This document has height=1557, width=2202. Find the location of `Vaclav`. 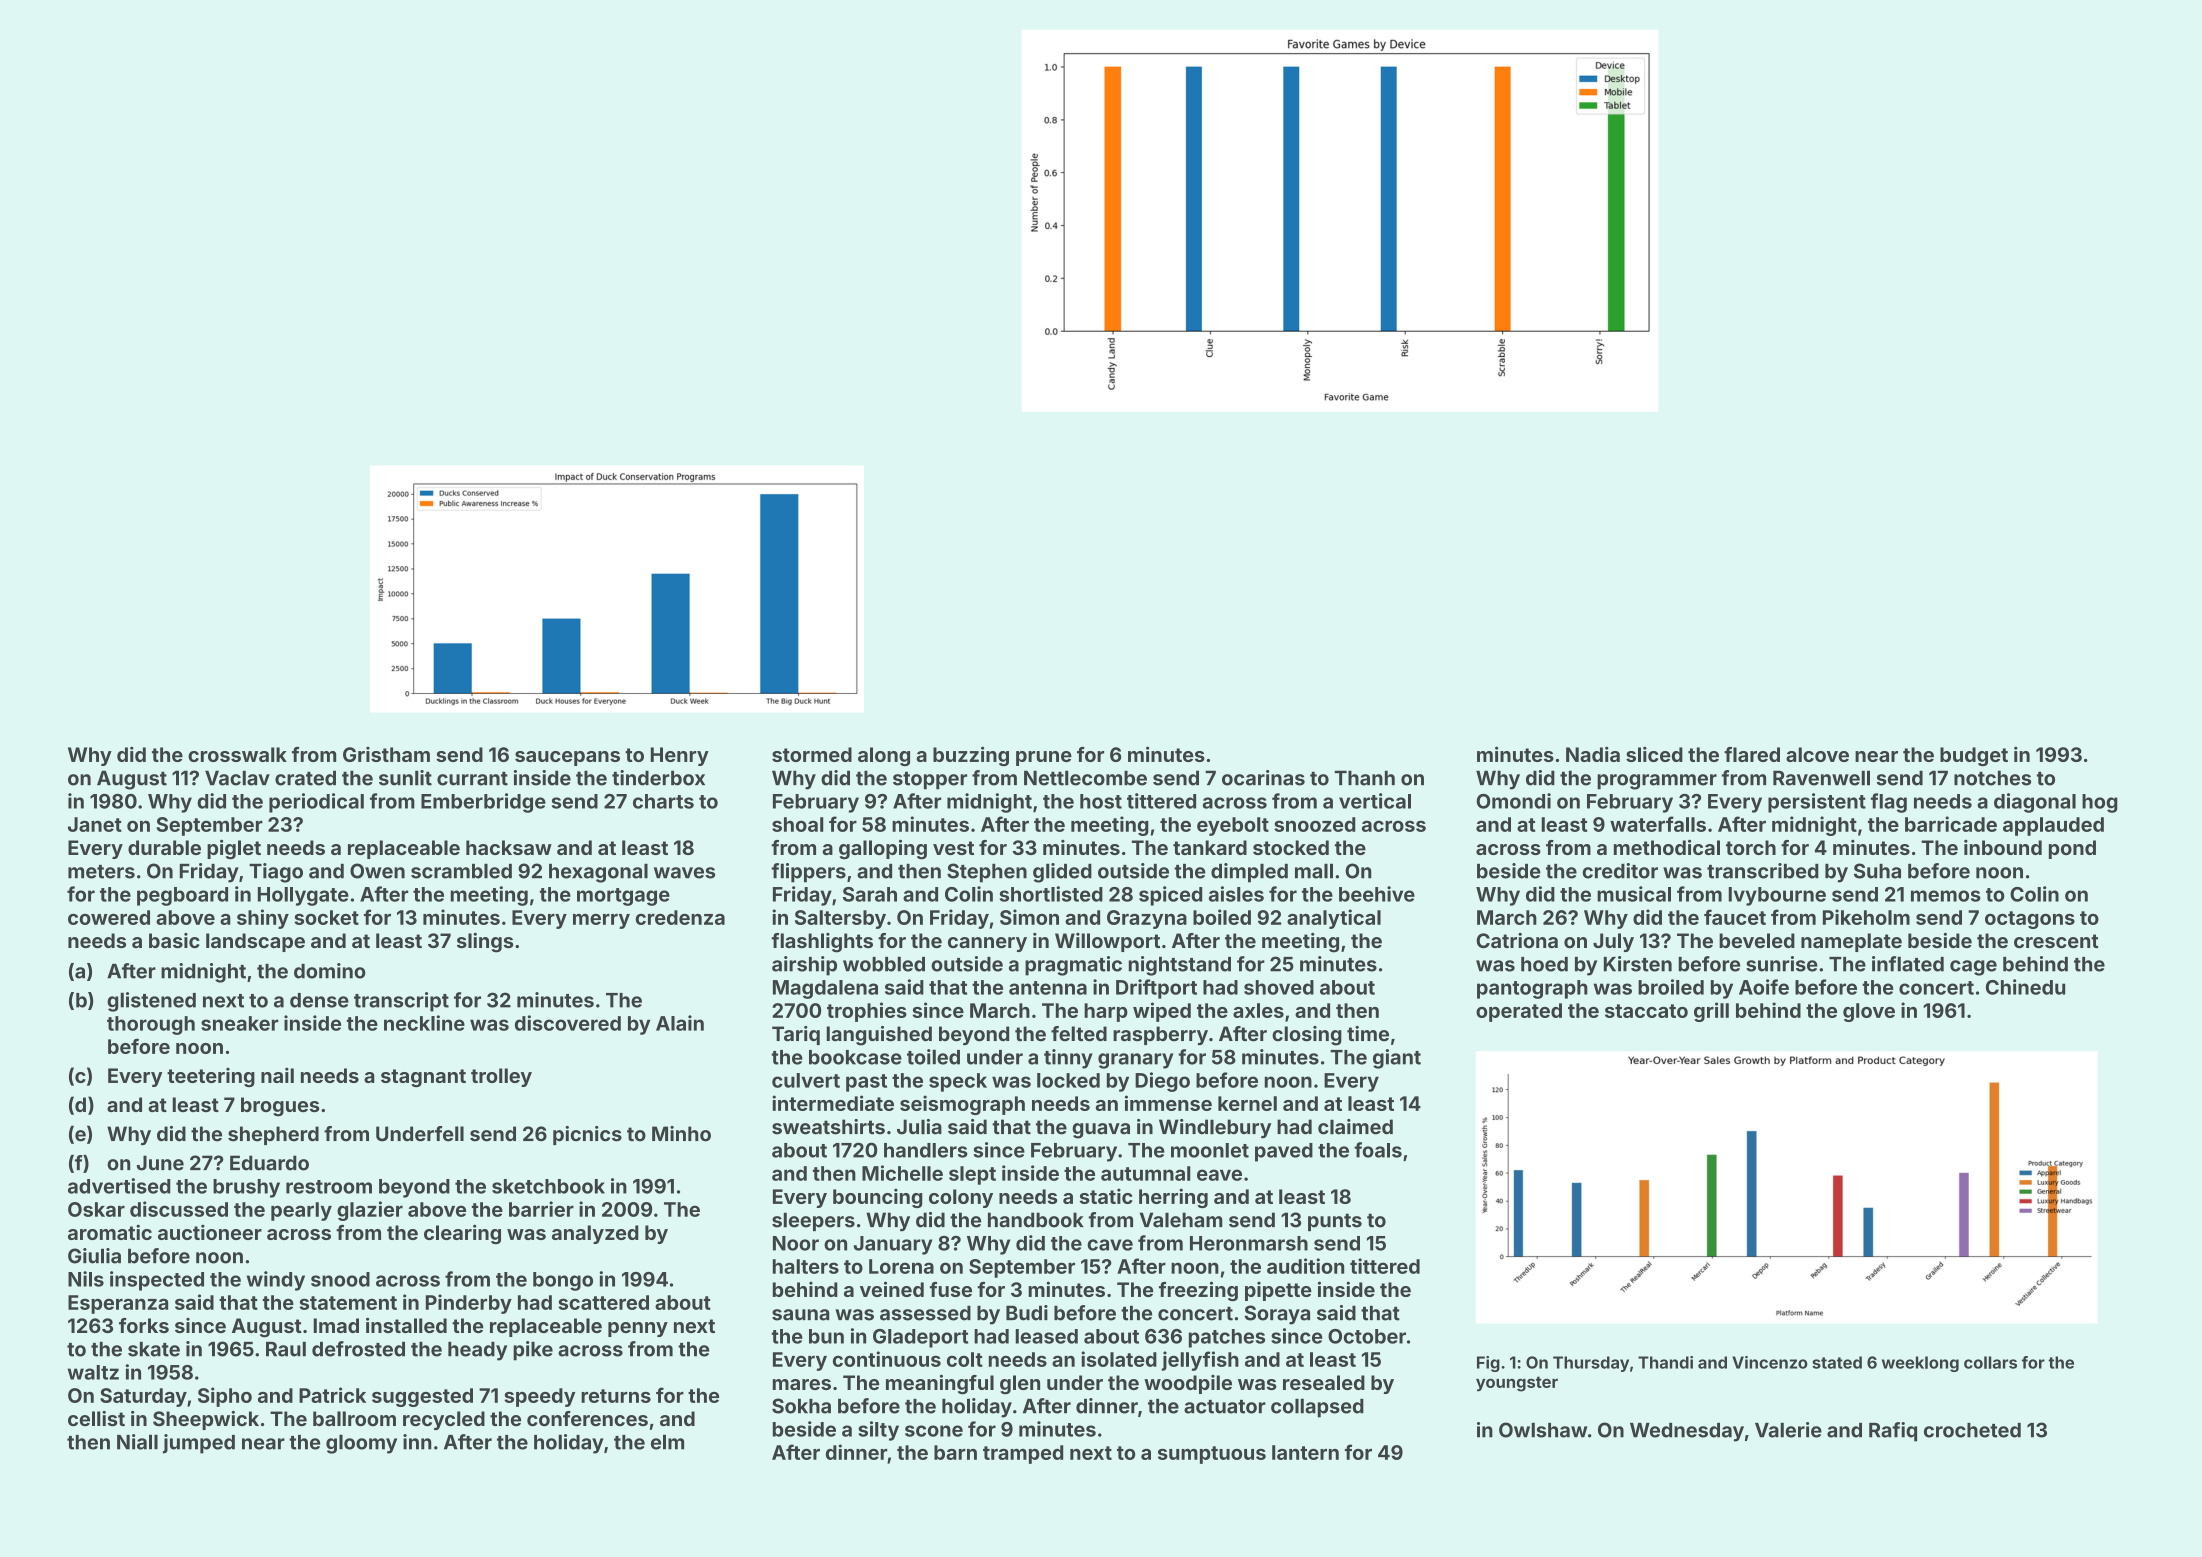

Vaclav is located at coordinates (237, 778).
